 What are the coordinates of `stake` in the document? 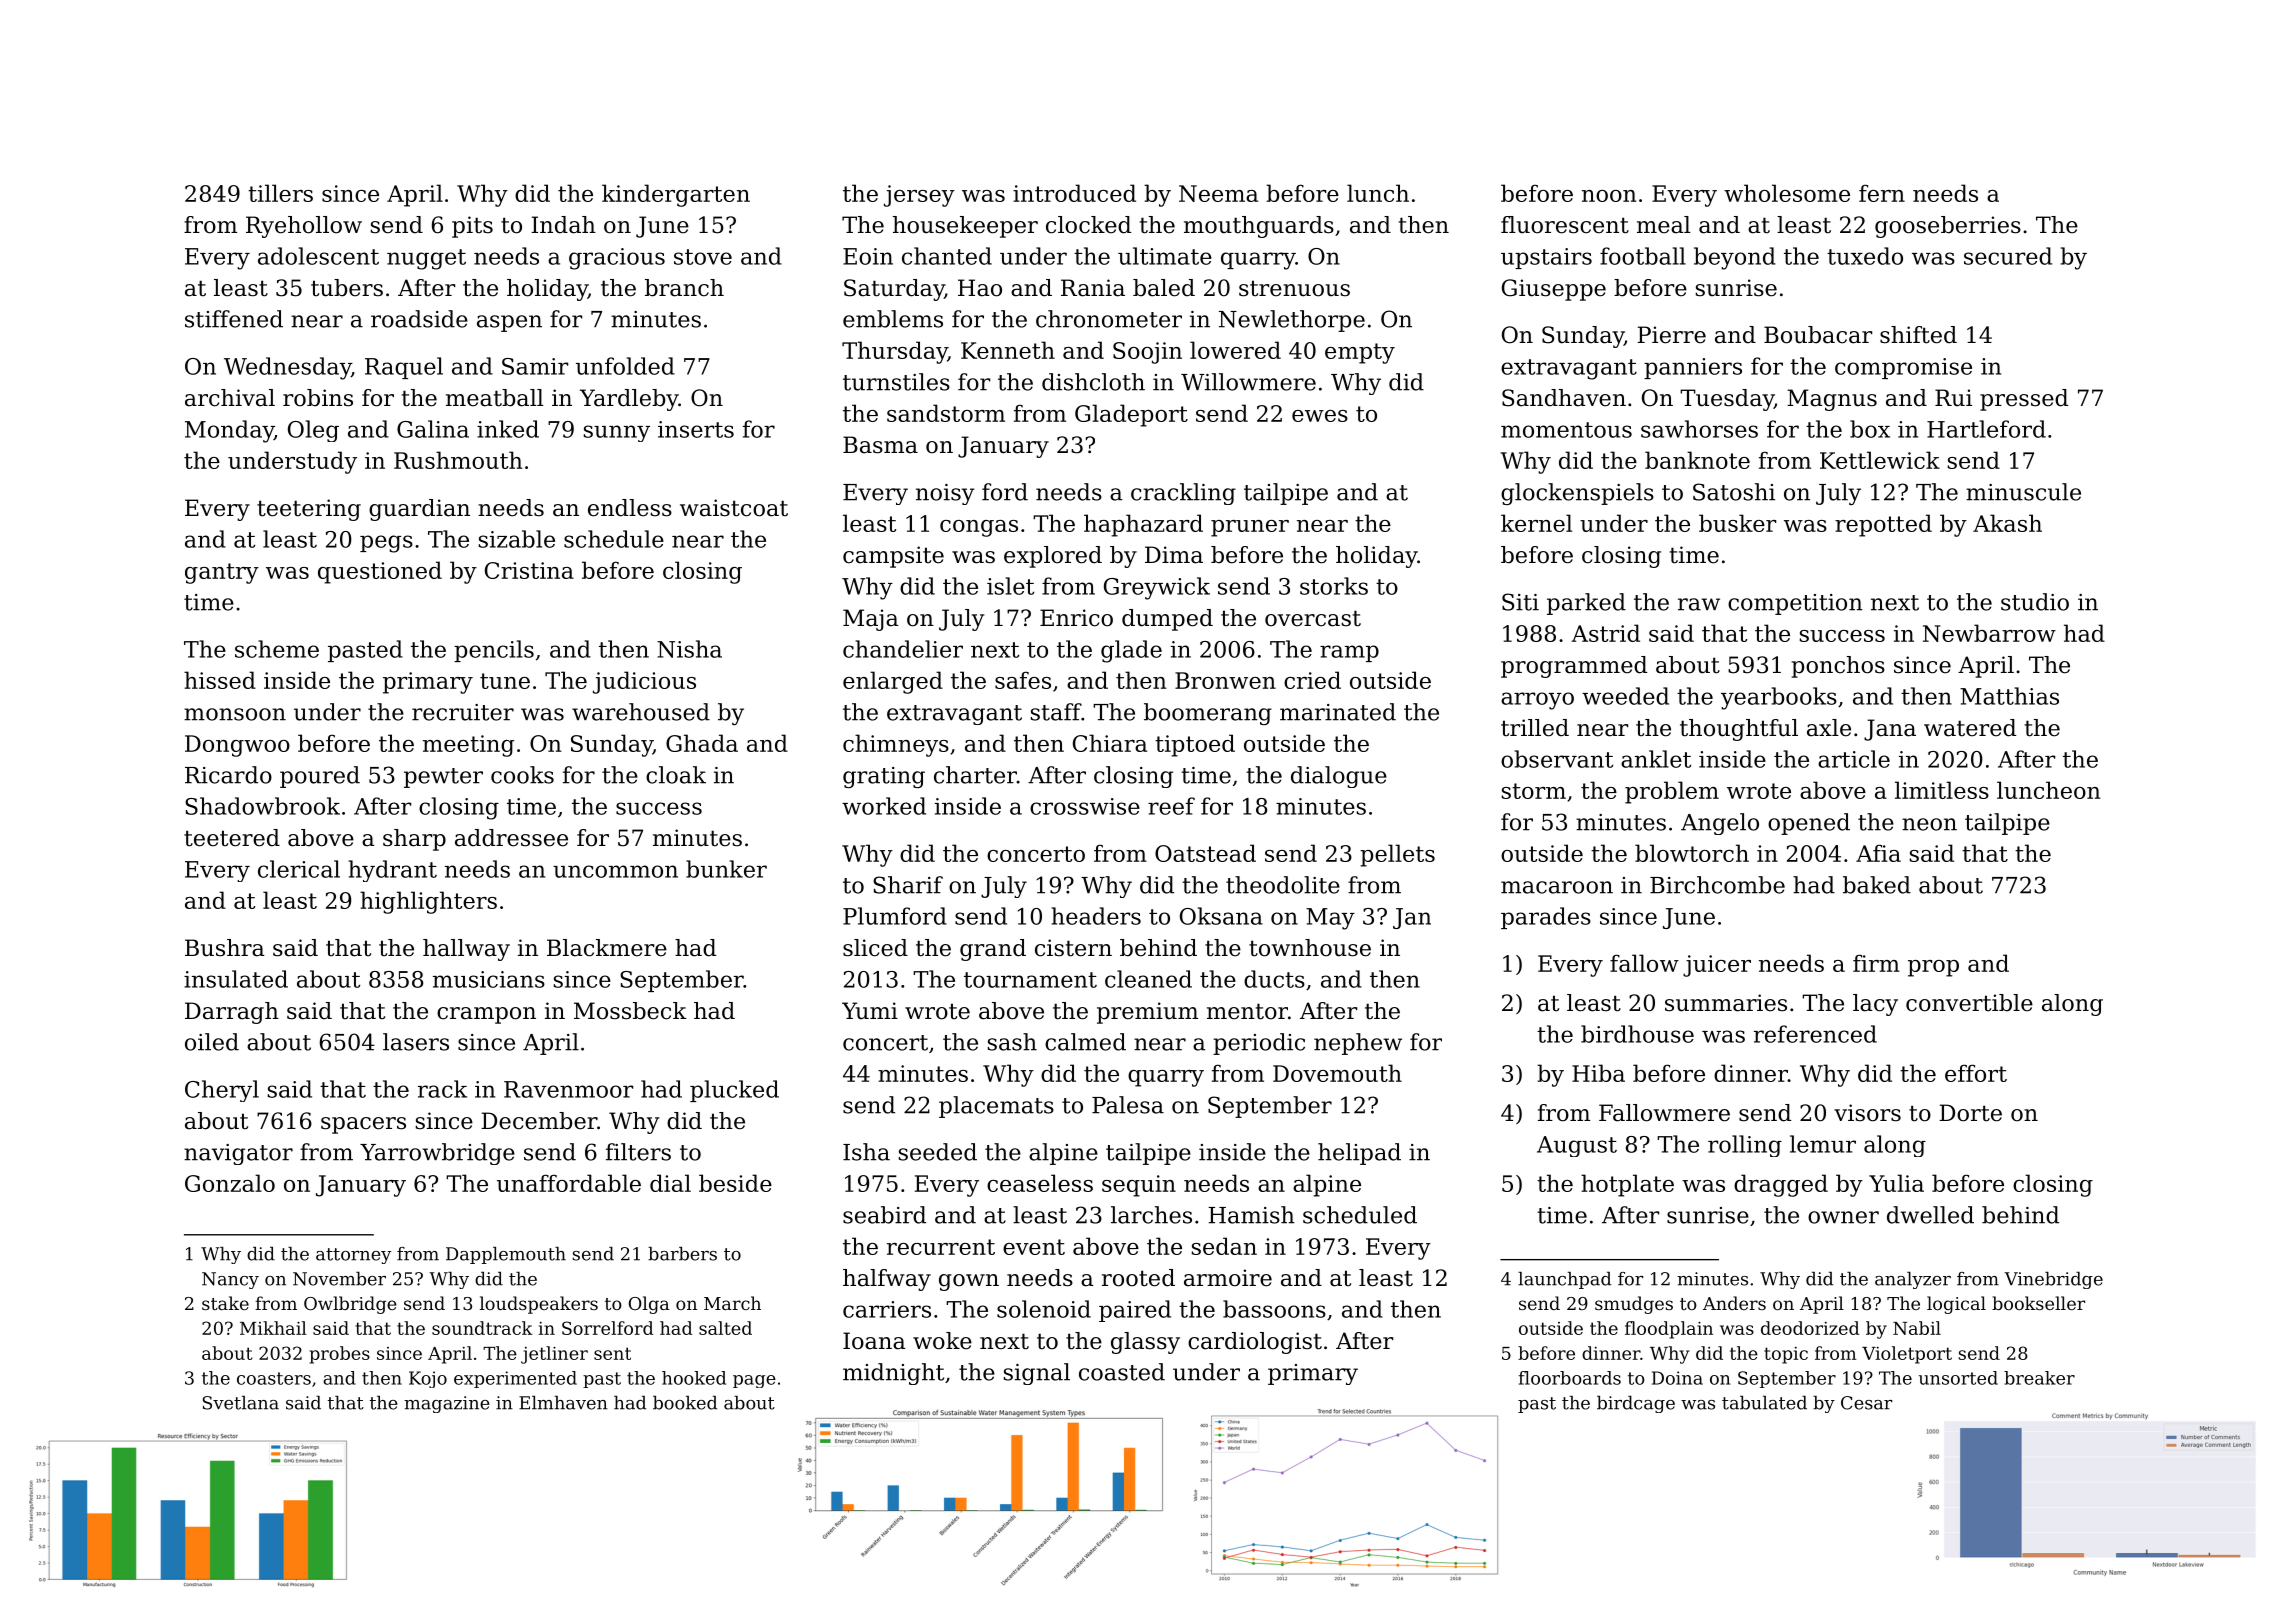 It's located at (225, 1303).
